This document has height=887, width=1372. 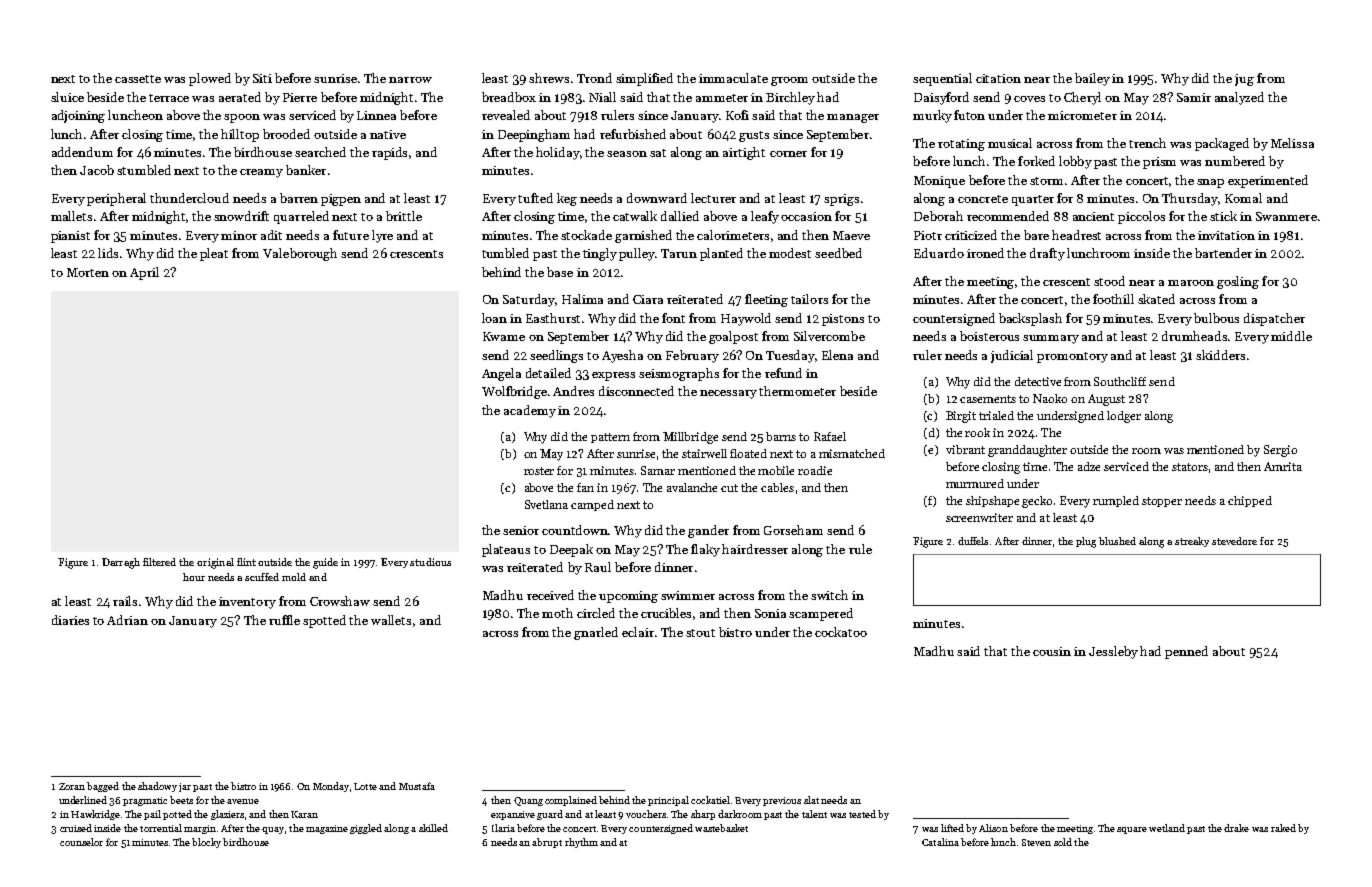 I want to click on Adrian, so click(x=127, y=620).
